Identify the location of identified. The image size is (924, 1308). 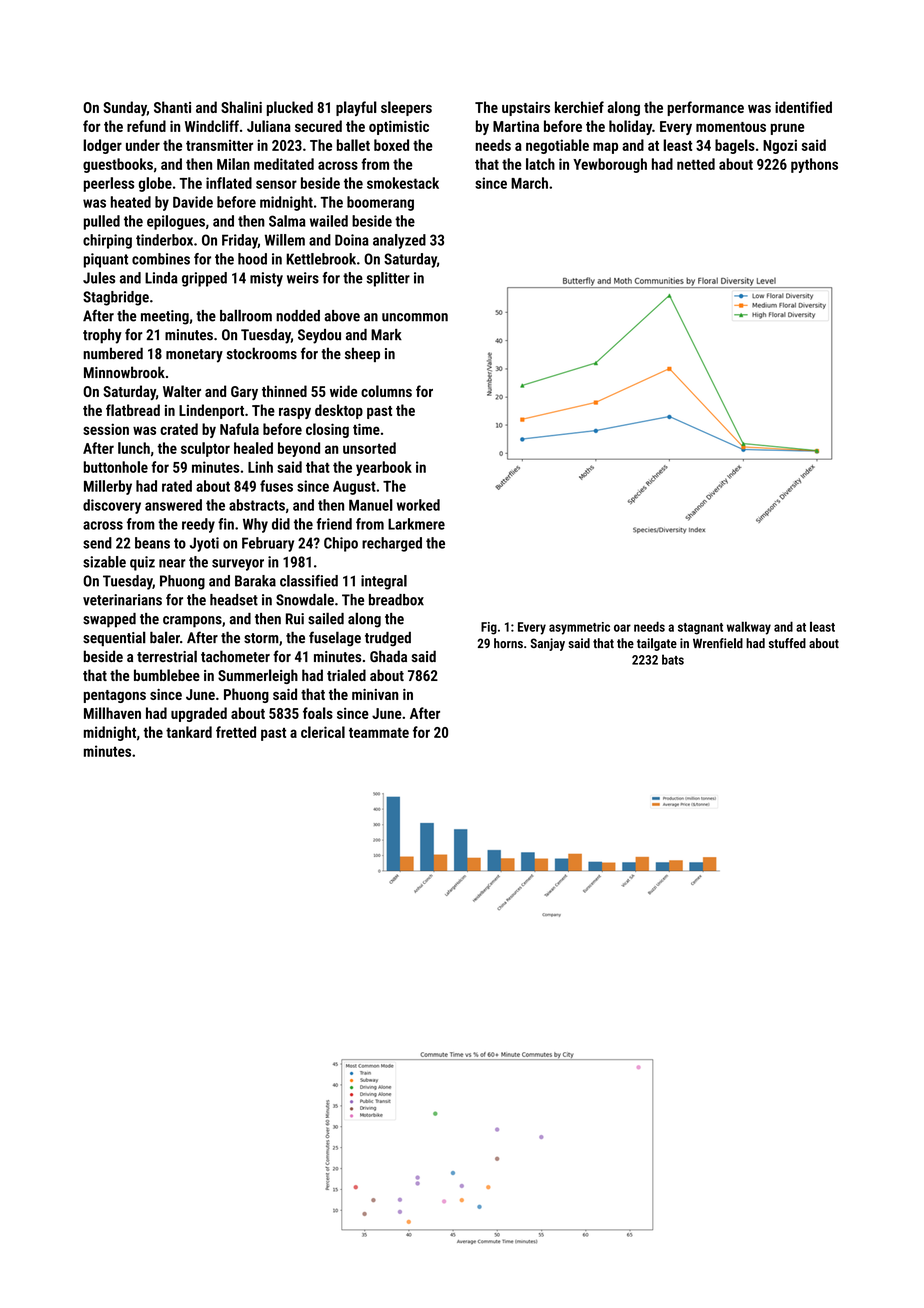
(803, 107).
